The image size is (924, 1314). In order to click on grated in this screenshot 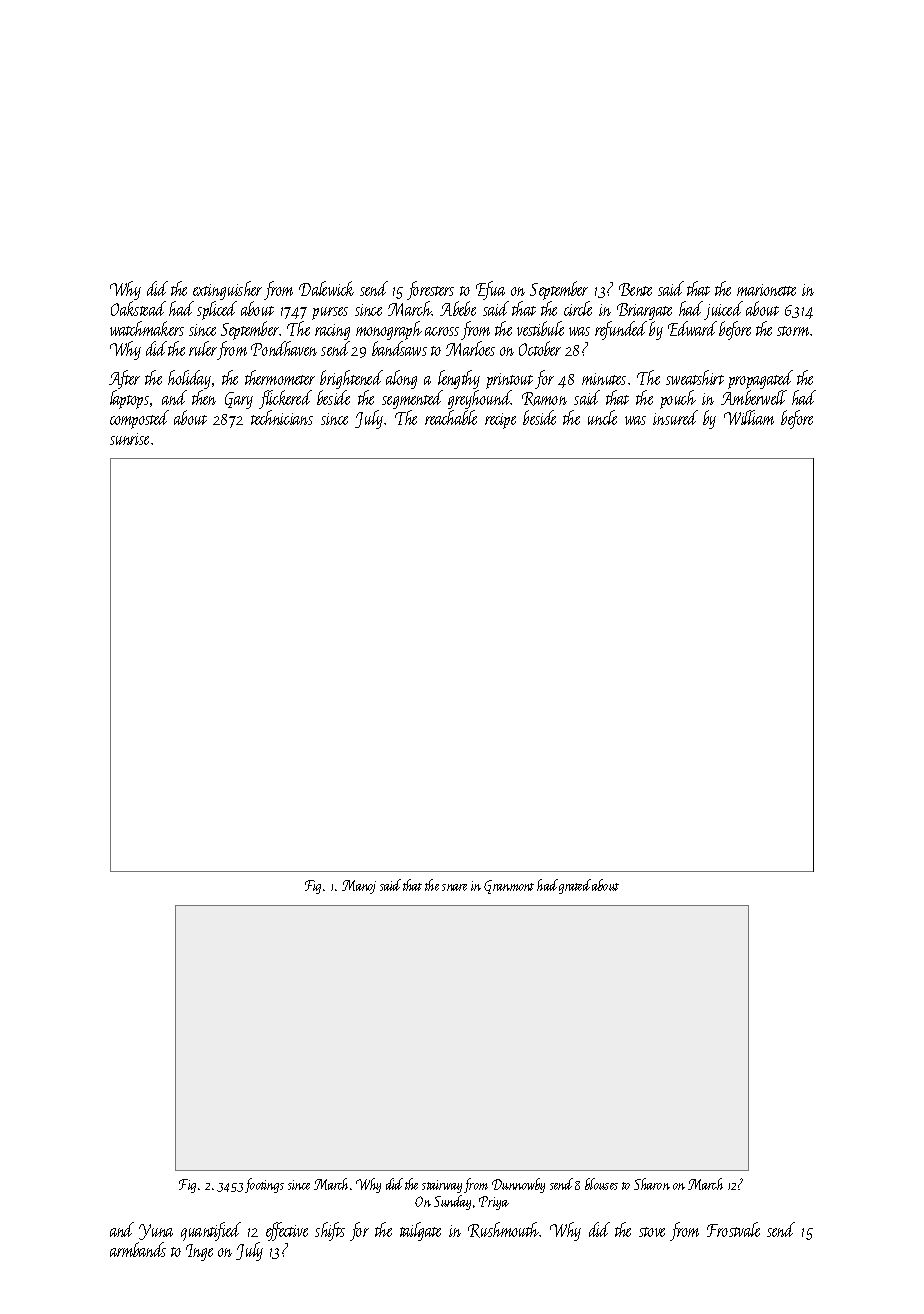, I will do `click(575, 886)`.
